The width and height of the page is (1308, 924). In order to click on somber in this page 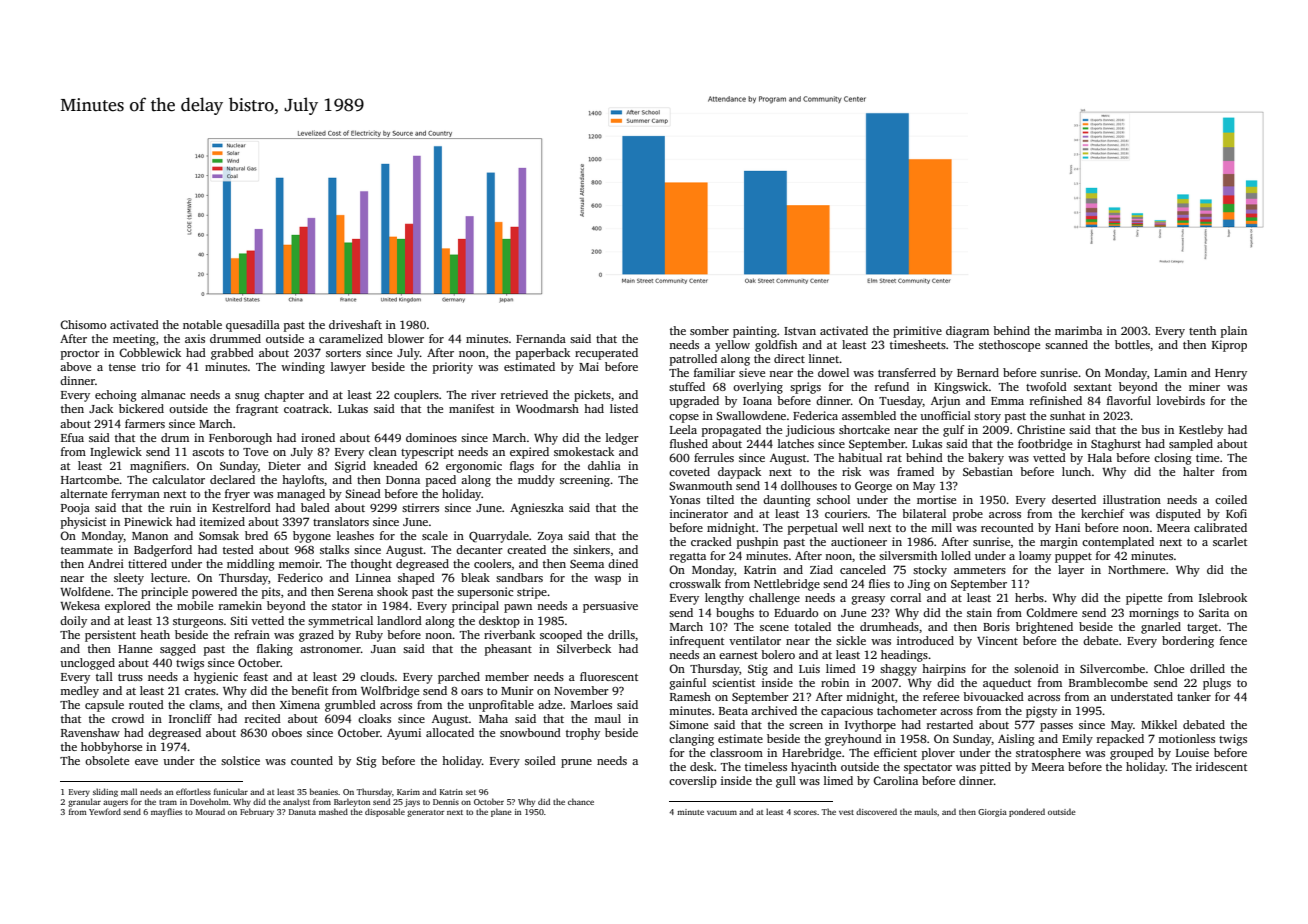, I will do `click(709, 330)`.
